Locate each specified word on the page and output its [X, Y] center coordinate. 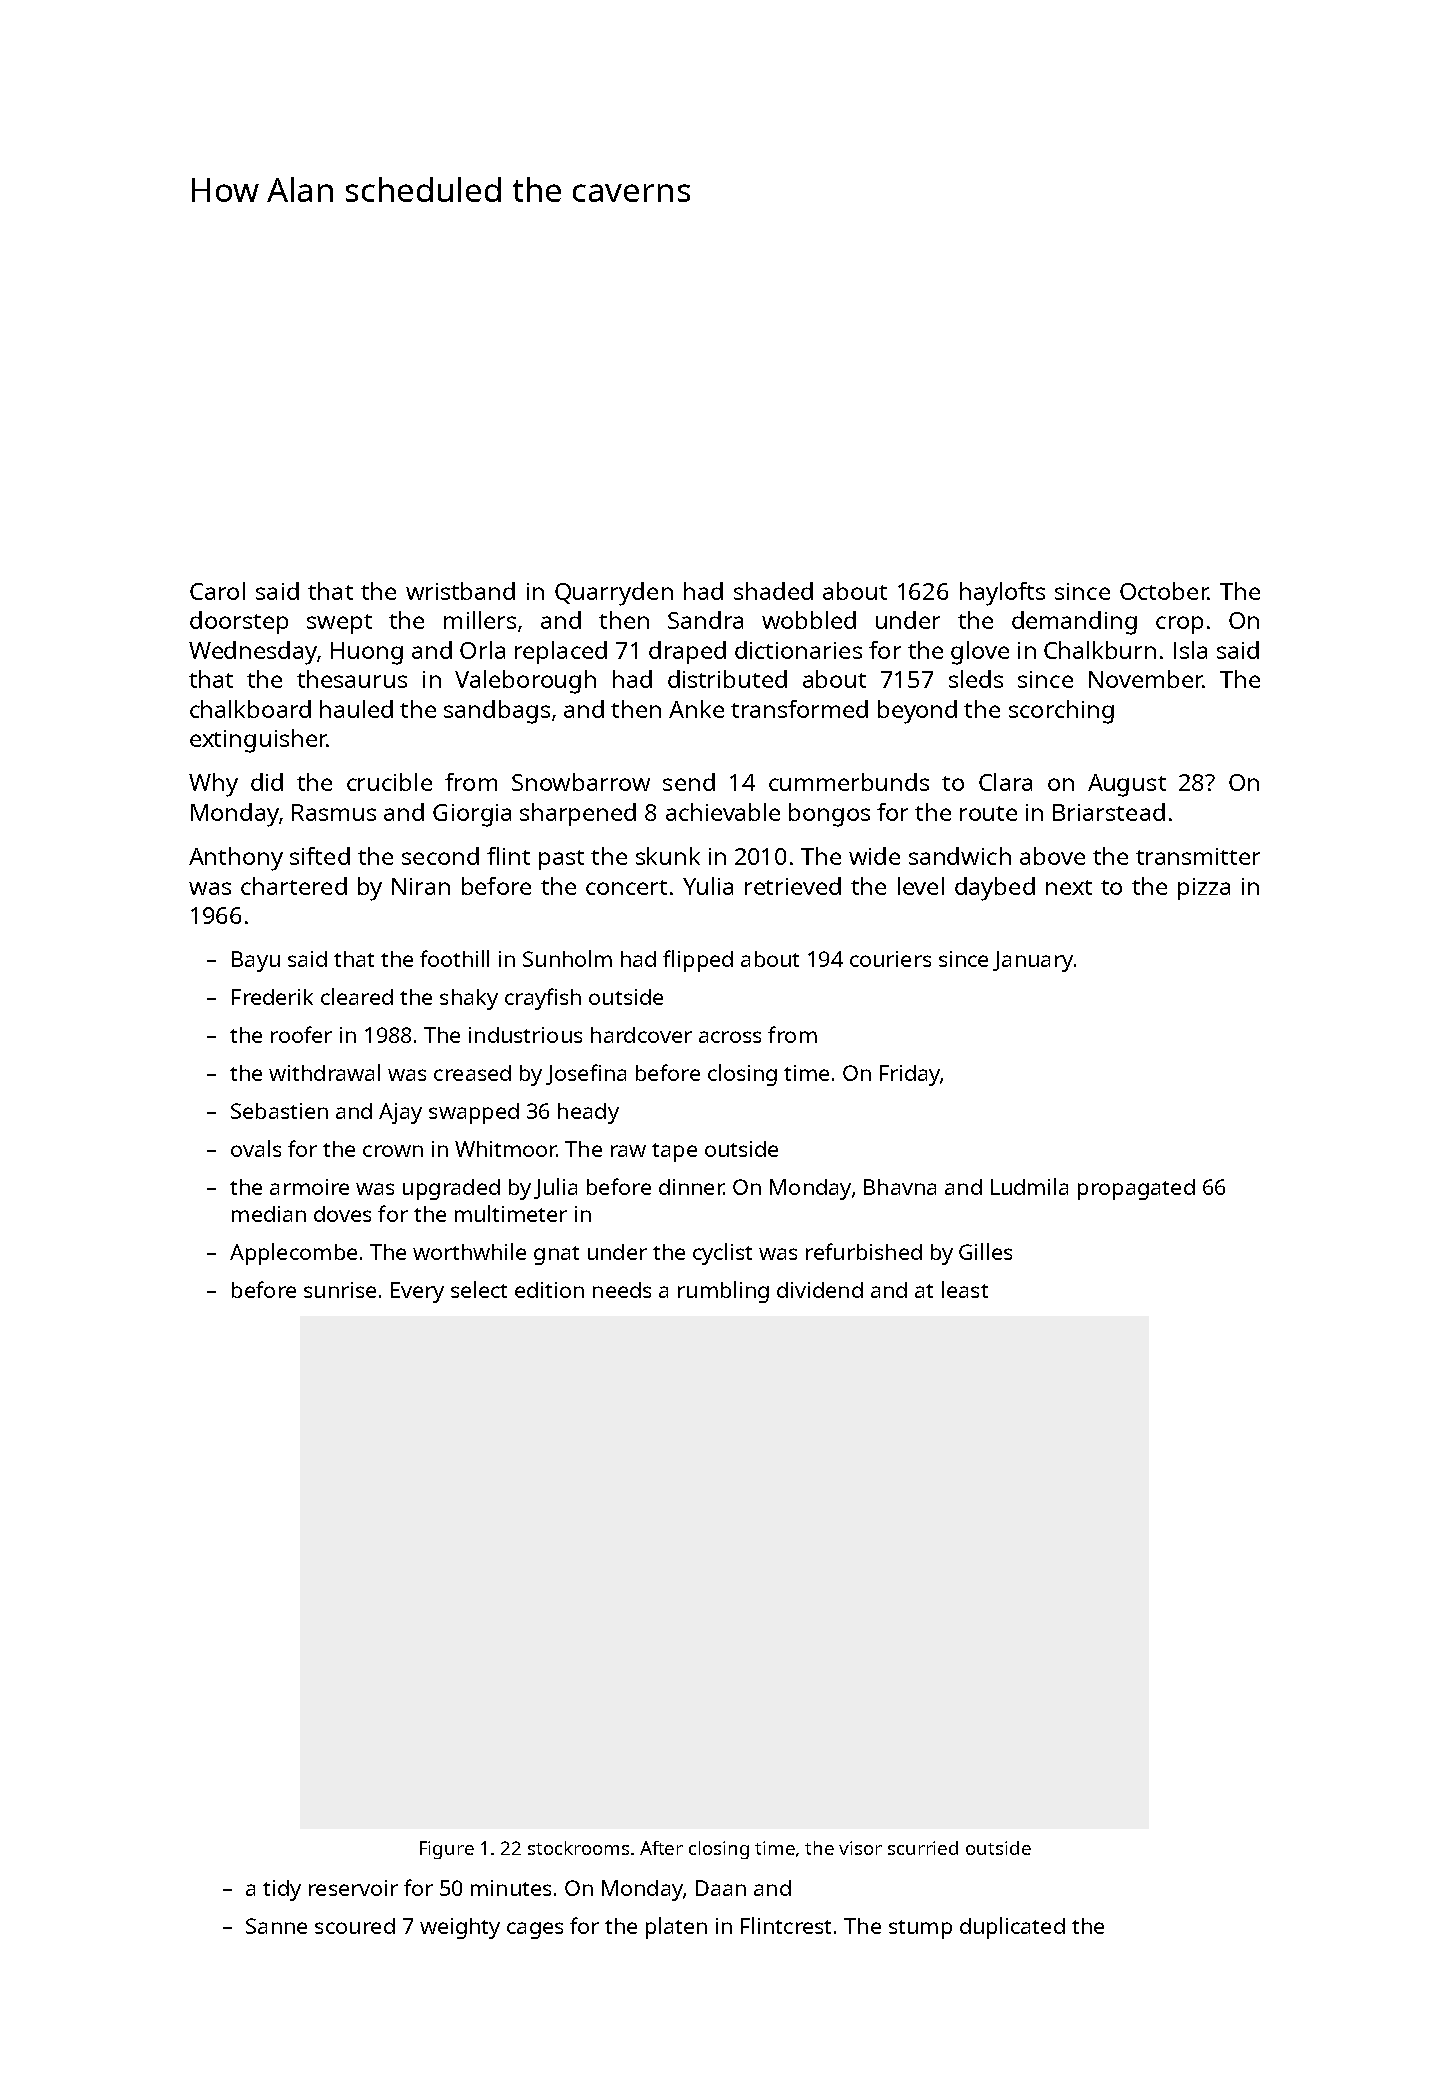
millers [480, 620]
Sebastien [279, 1111]
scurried [923, 1848]
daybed [995, 889]
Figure [447, 1850]
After [661, 1848]
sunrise [340, 1290]
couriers [890, 959]
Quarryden [614, 594]
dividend [820, 1290]
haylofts [1002, 594]
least [965, 1289]
